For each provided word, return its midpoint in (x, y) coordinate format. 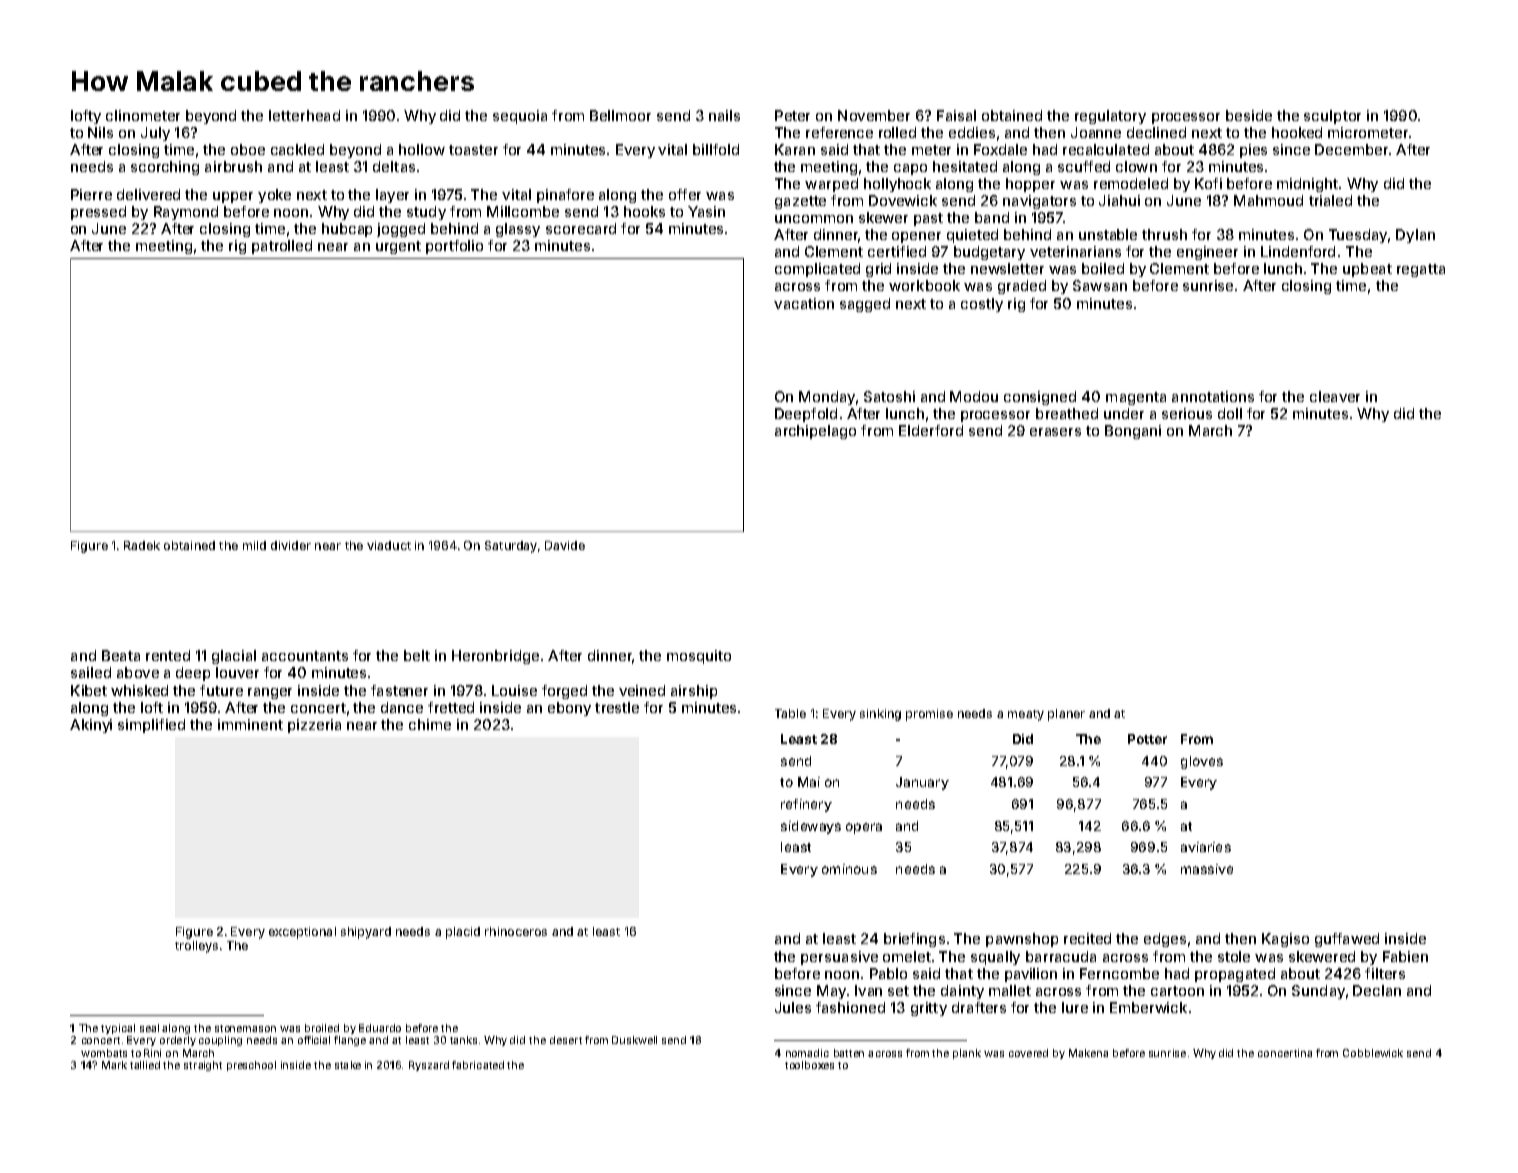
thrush (1164, 234)
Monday (827, 398)
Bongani (1133, 432)
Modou (974, 396)
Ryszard (429, 1066)
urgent (398, 247)
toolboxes (809, 1065)
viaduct (389, 545)
